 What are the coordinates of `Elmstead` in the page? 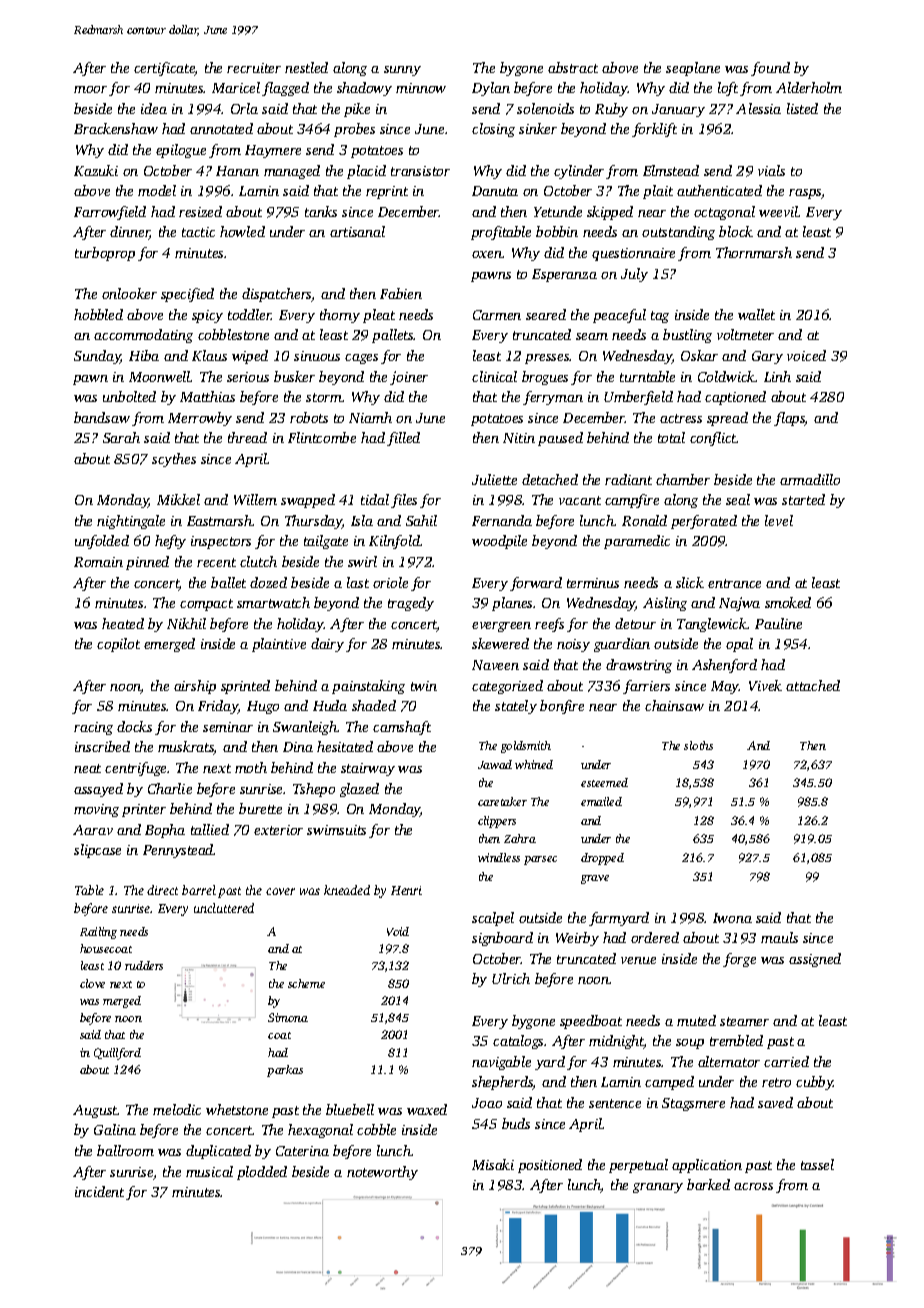 It's located at (671, 170).
